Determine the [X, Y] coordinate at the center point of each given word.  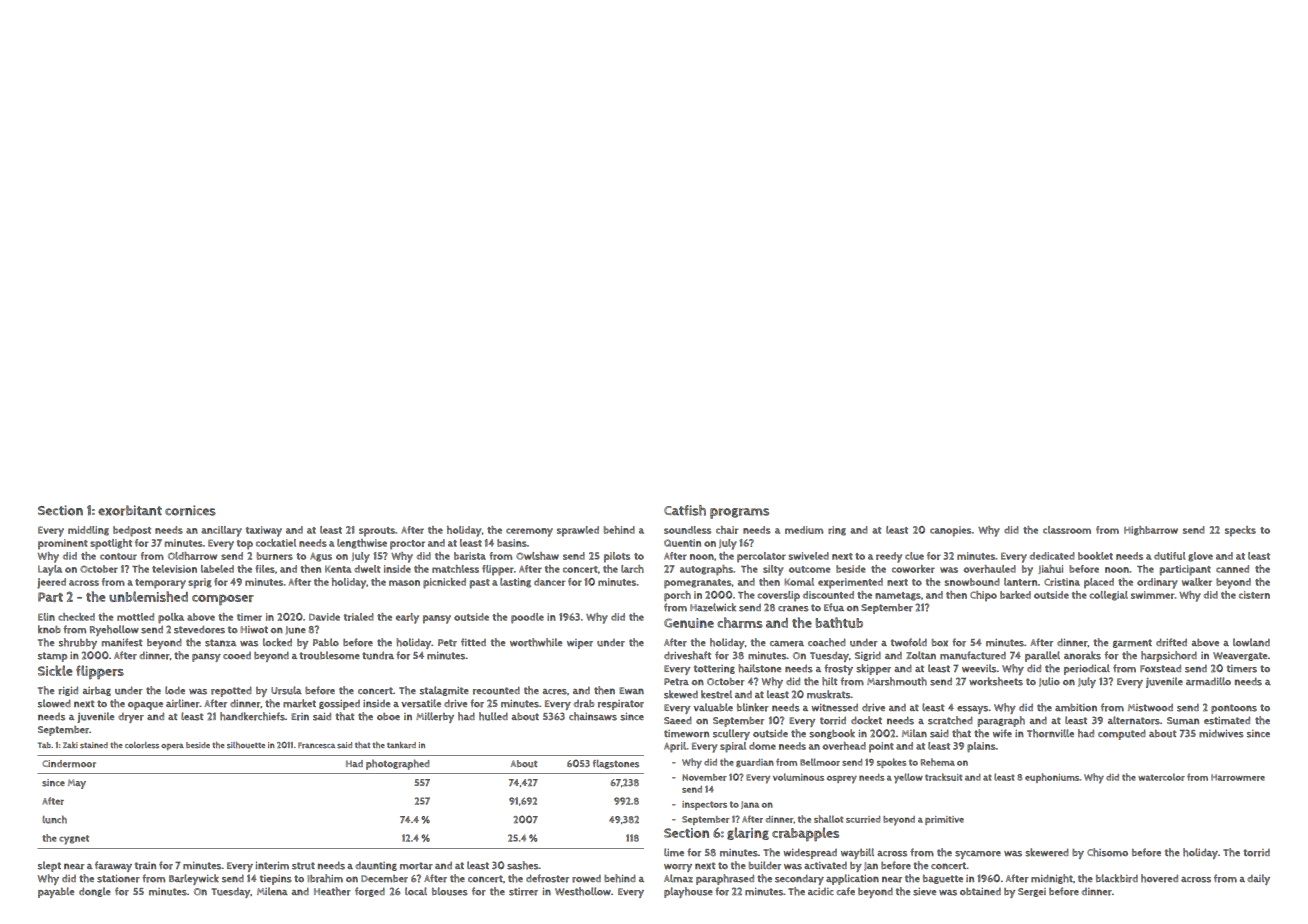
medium [804, 530]
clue [914, 556]
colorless [142, 745]
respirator [621, 705]
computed [1122, 734]
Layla [50, 570]
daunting [376, 866]
